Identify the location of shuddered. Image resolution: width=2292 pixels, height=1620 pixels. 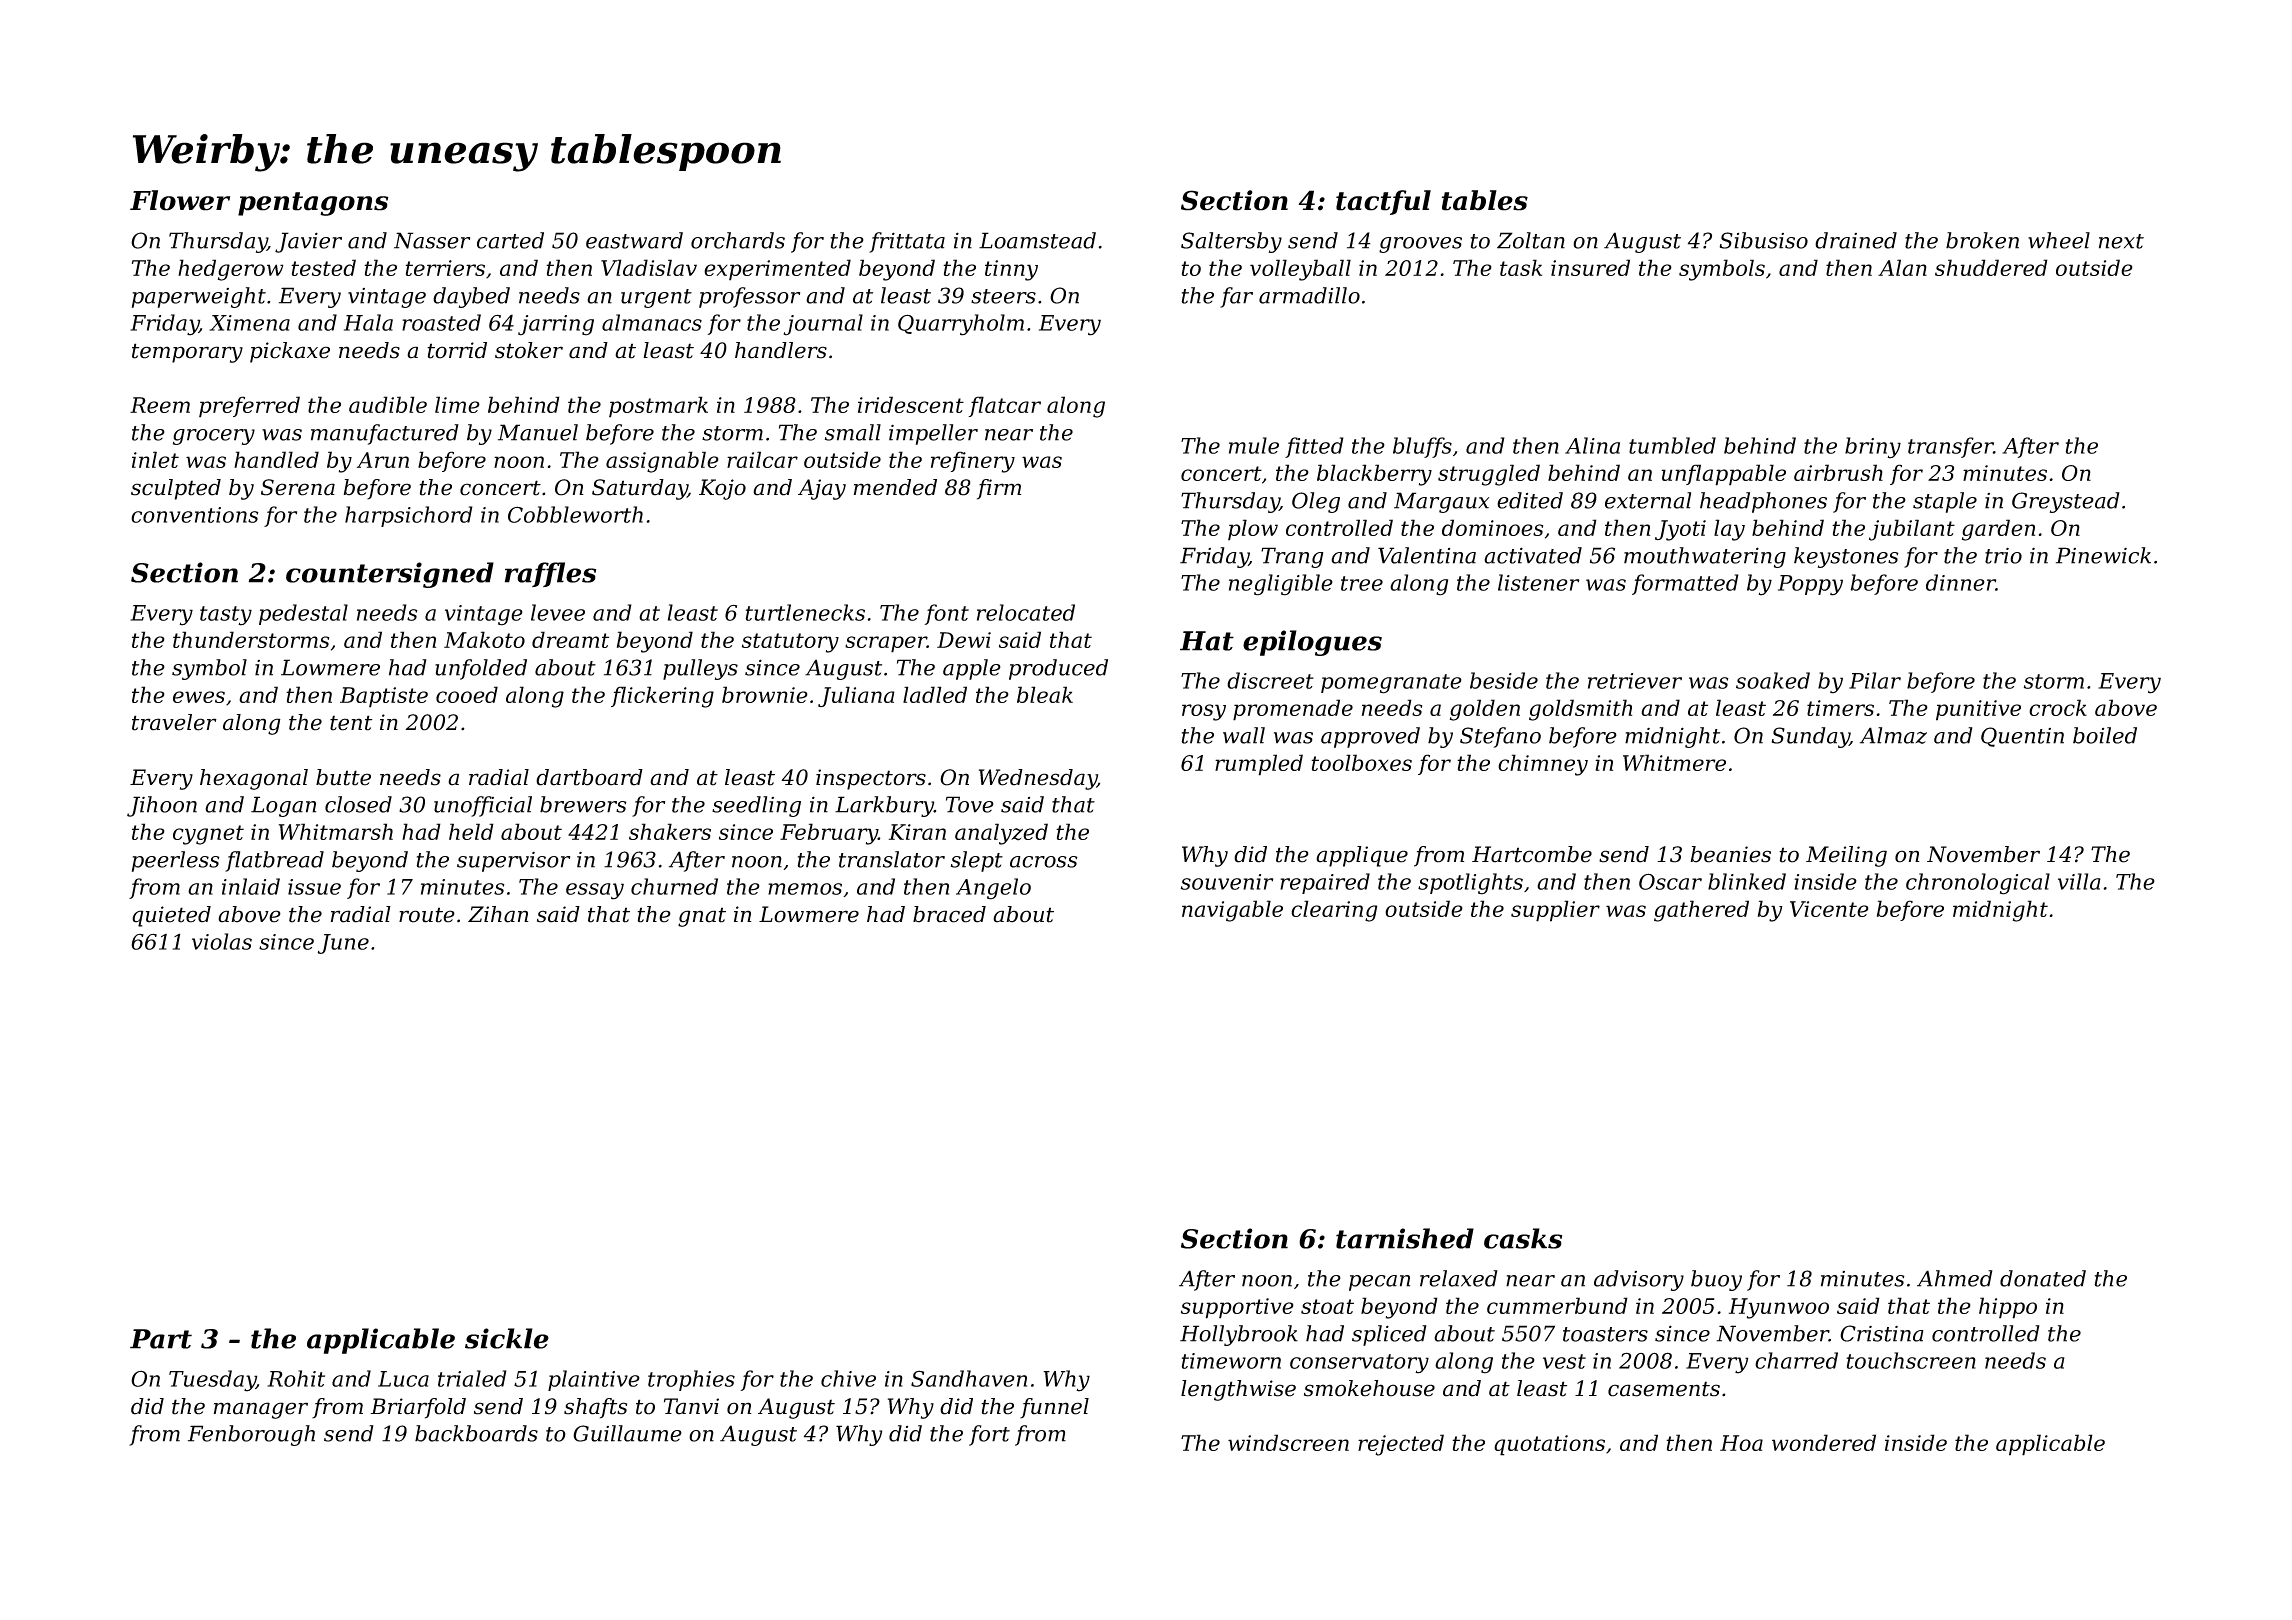
(1991, 267).
